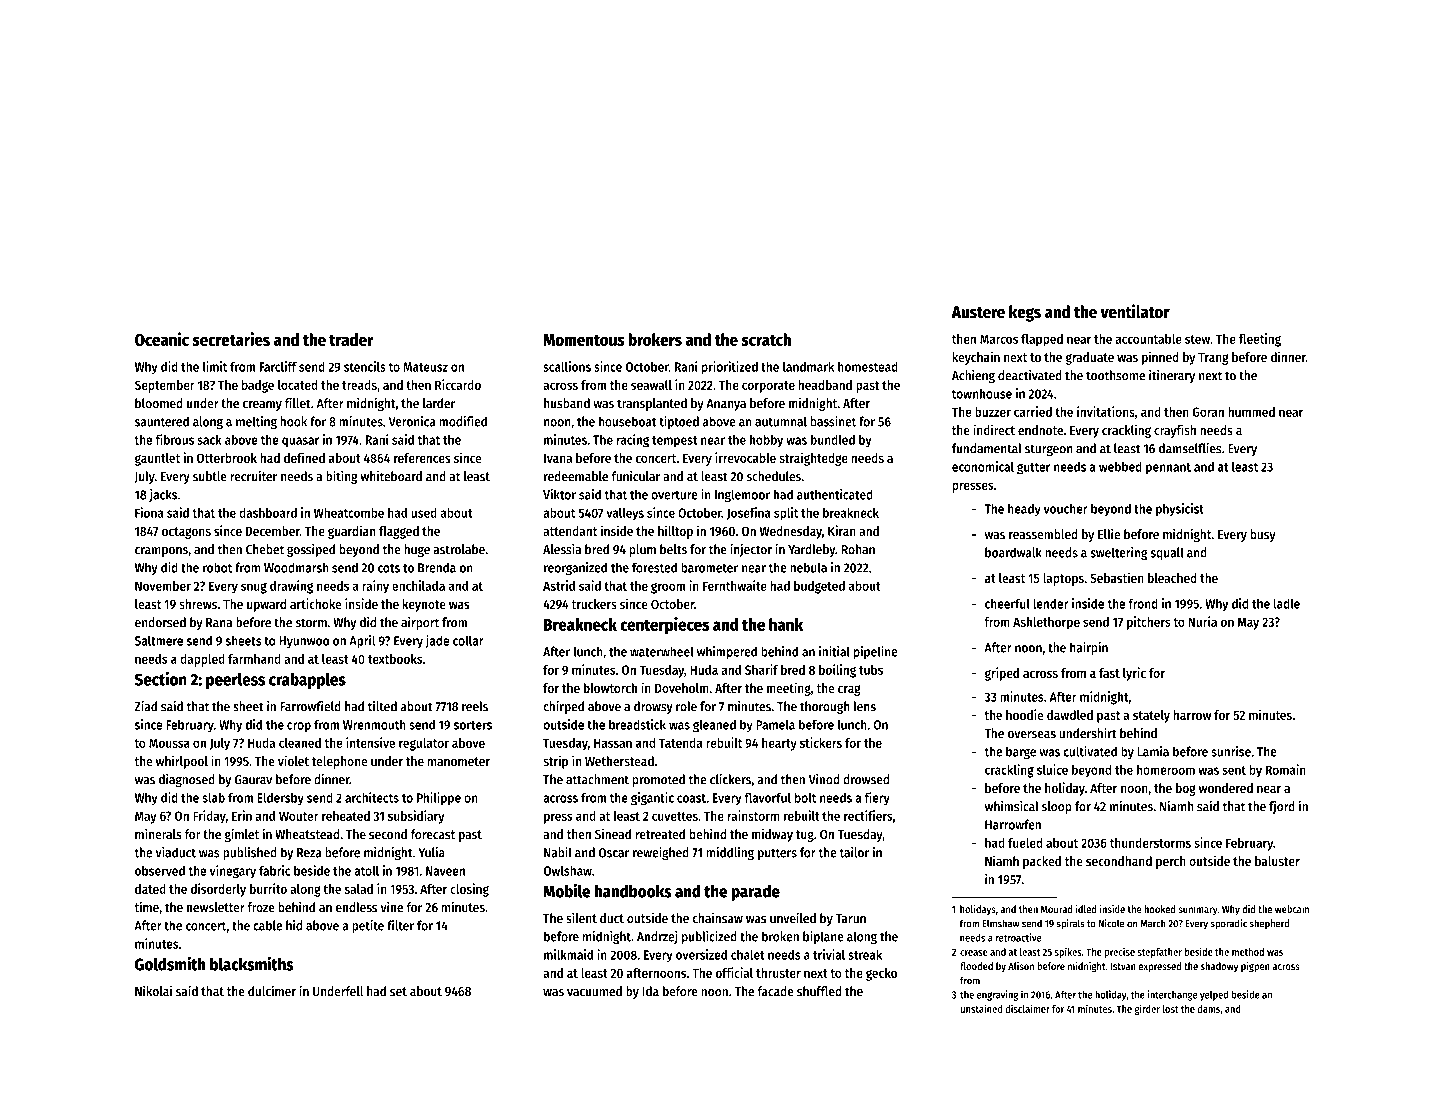 Image resolution: width=1445 pixels, height=1117 pixels. I want to click on kegs, so click(1025, 313).
